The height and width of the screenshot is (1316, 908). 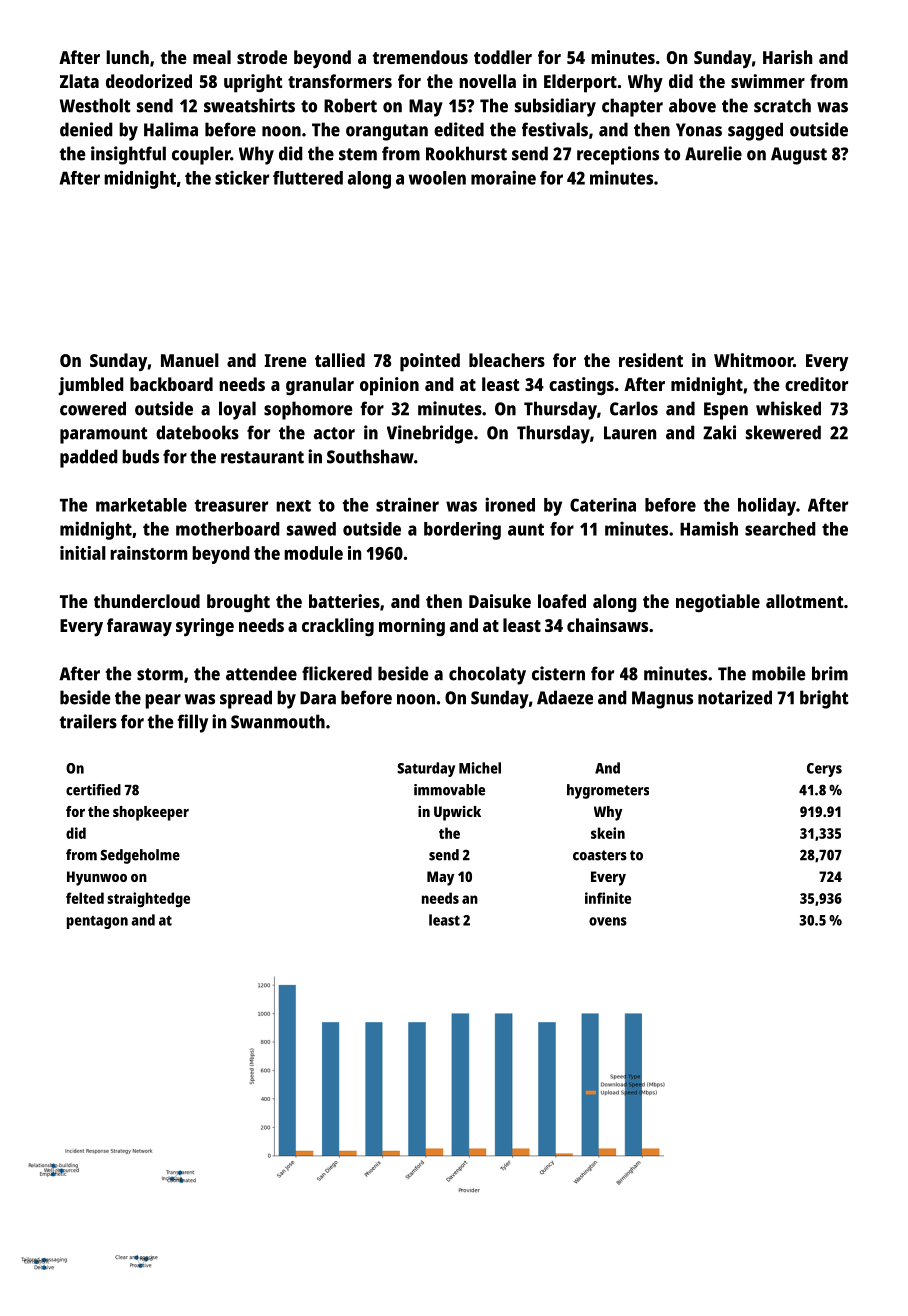 I want to click on Cerys, so click(x=824, y=770).
